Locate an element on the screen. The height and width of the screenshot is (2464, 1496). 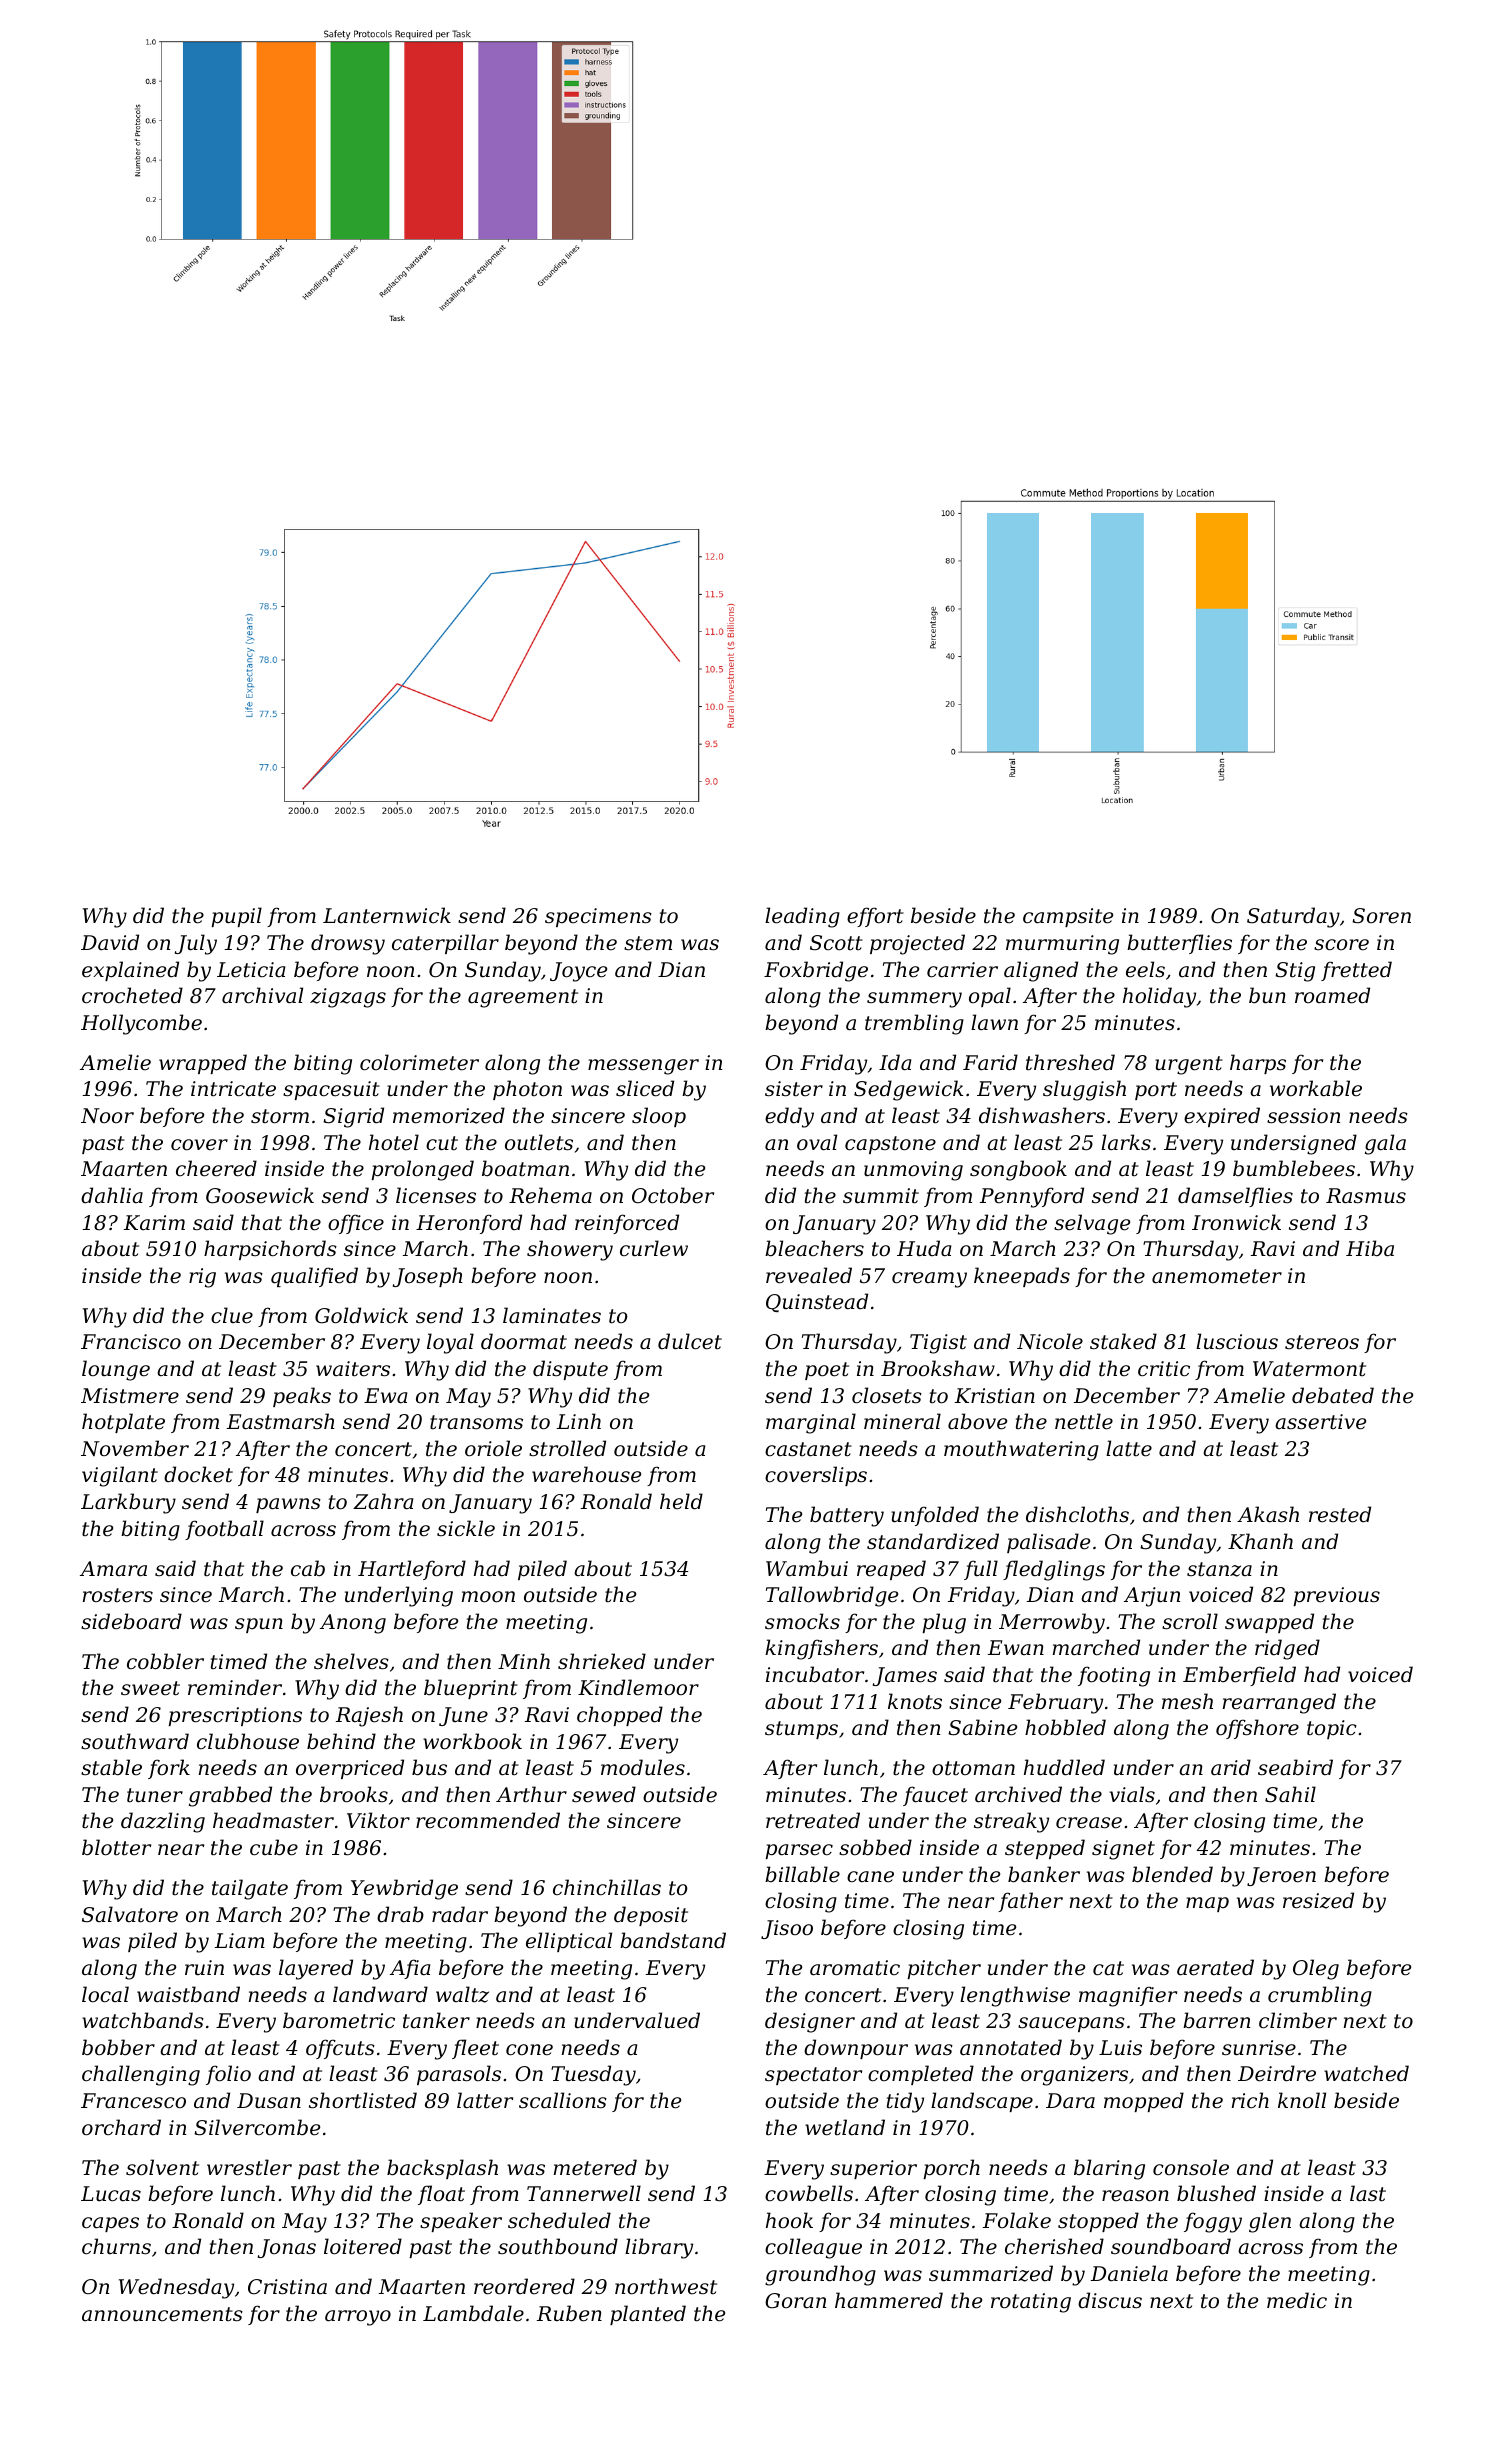
barometric is located at coordinates (339, 2020).
